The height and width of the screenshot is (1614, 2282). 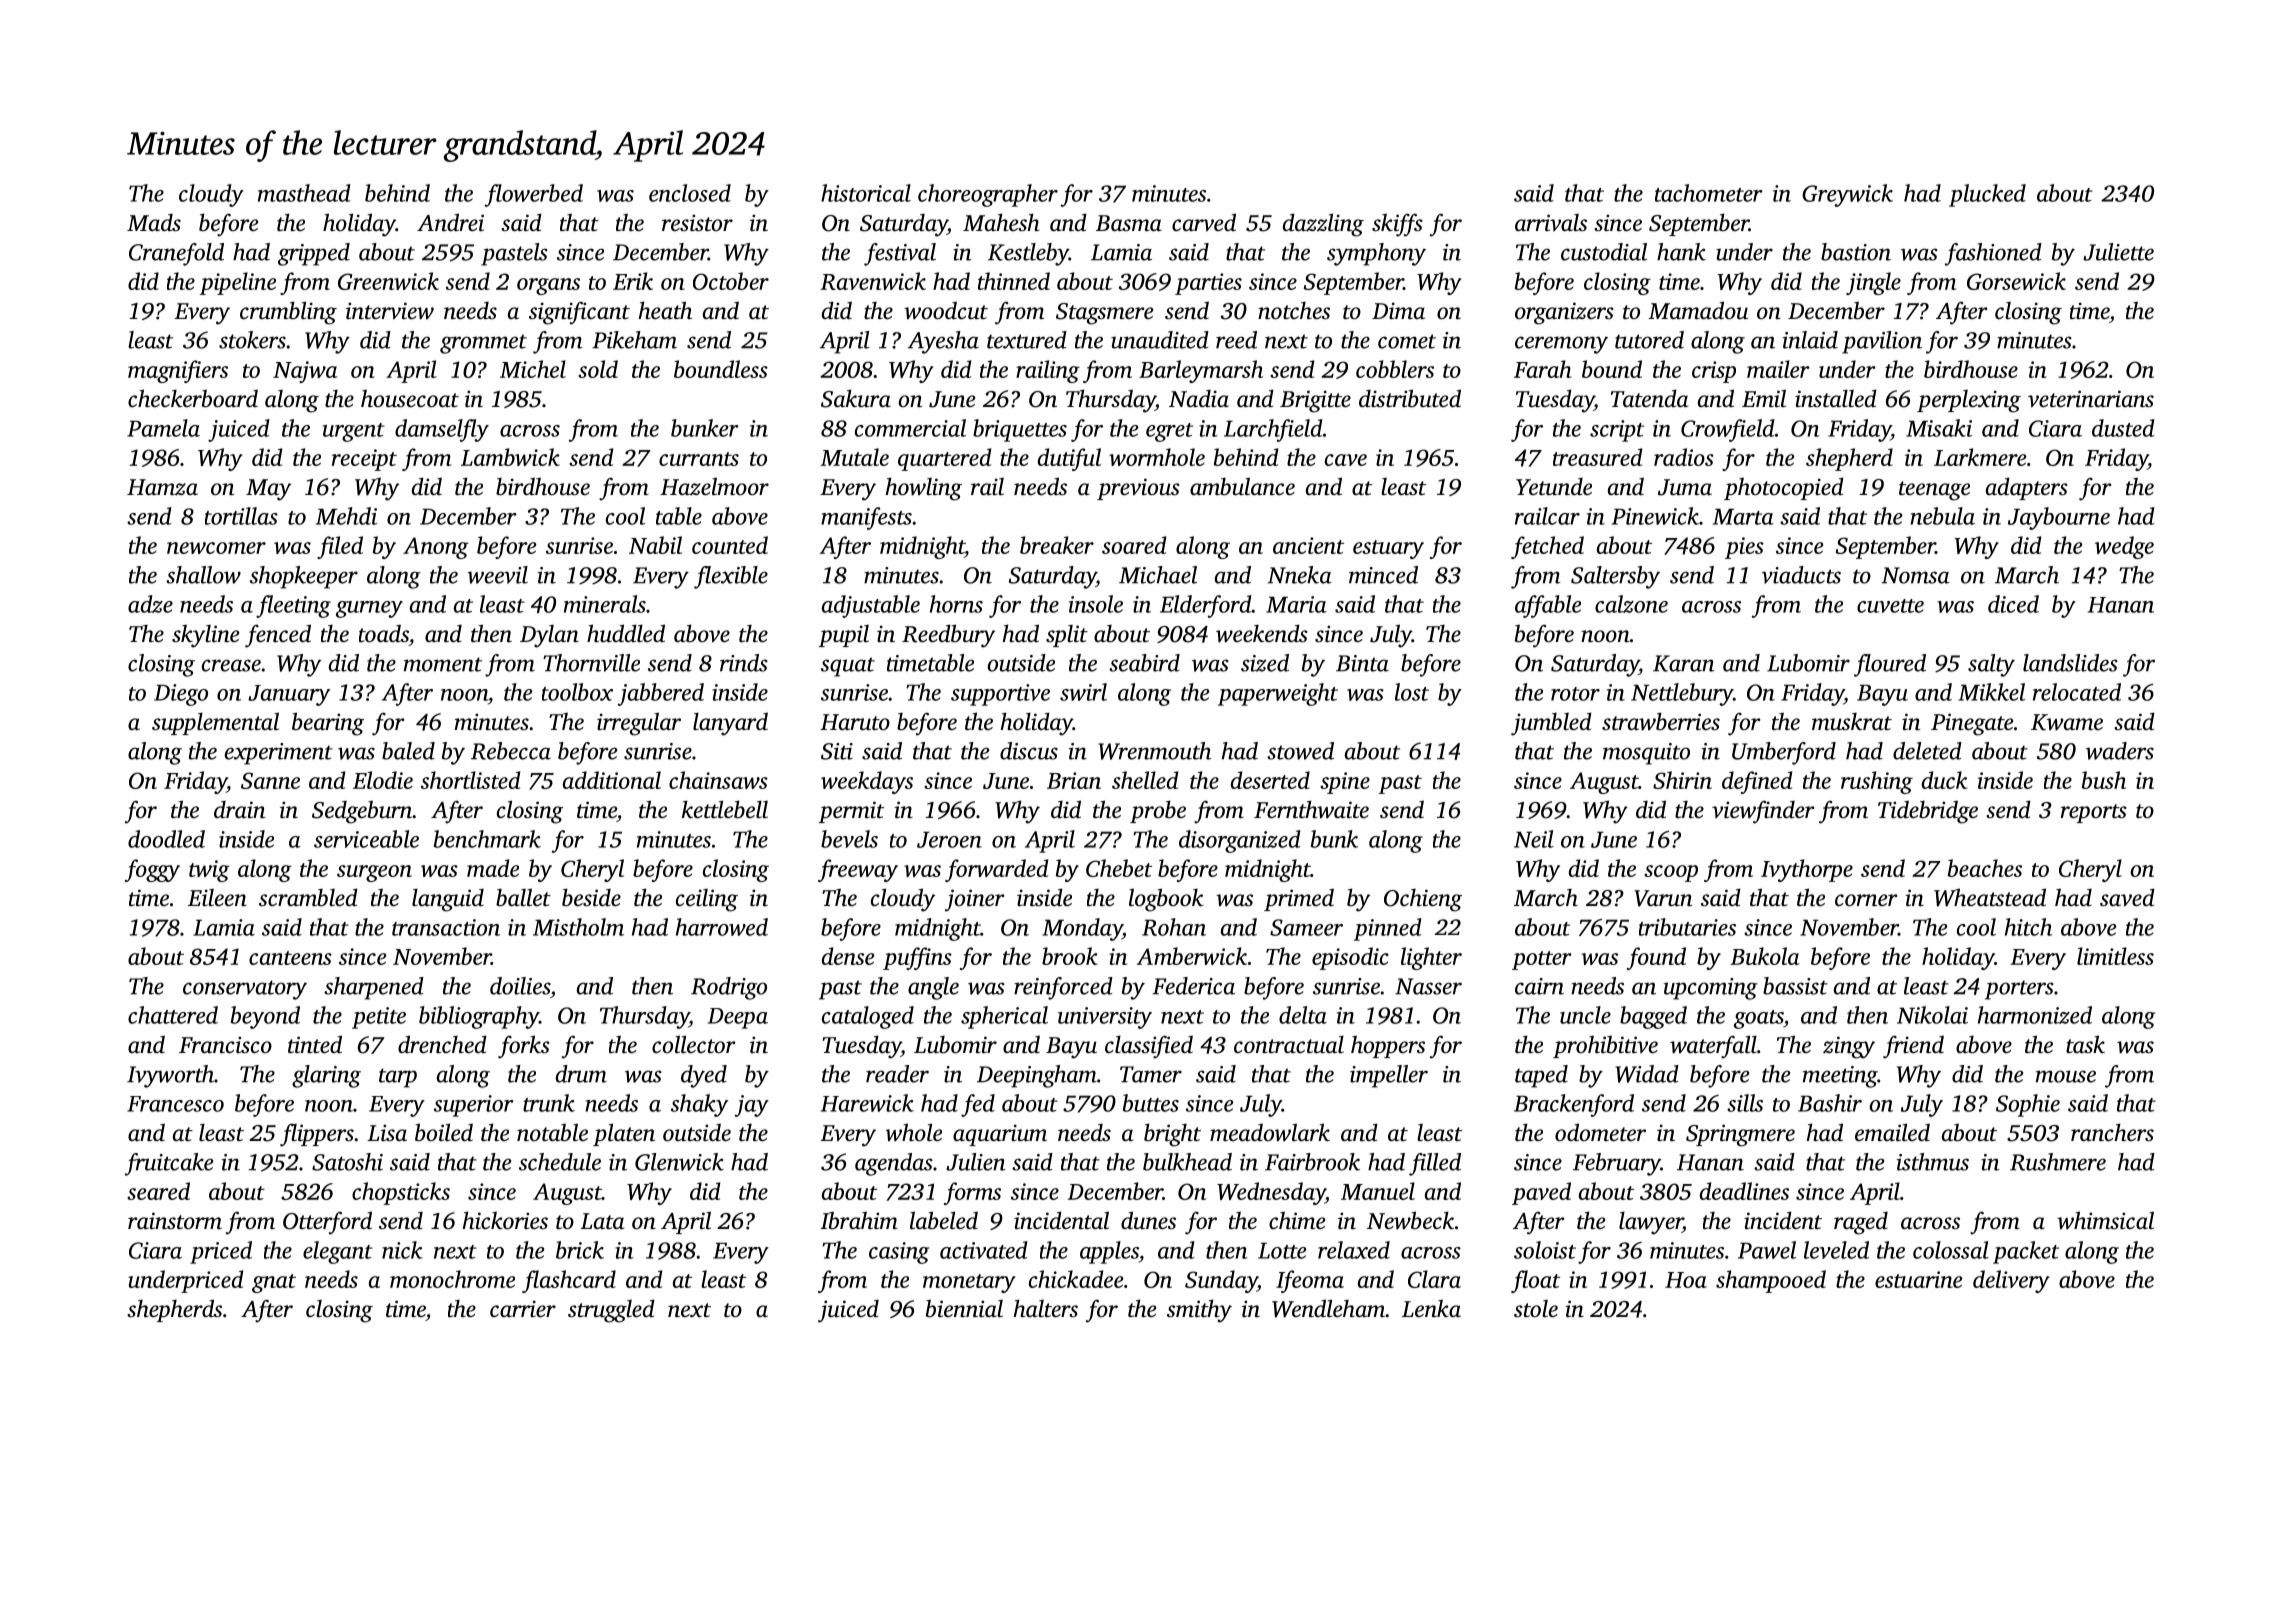 What do you see at coordinates (217, 898) in the screenshot?
I see `Eileen` at bounding box center [217, 898].
